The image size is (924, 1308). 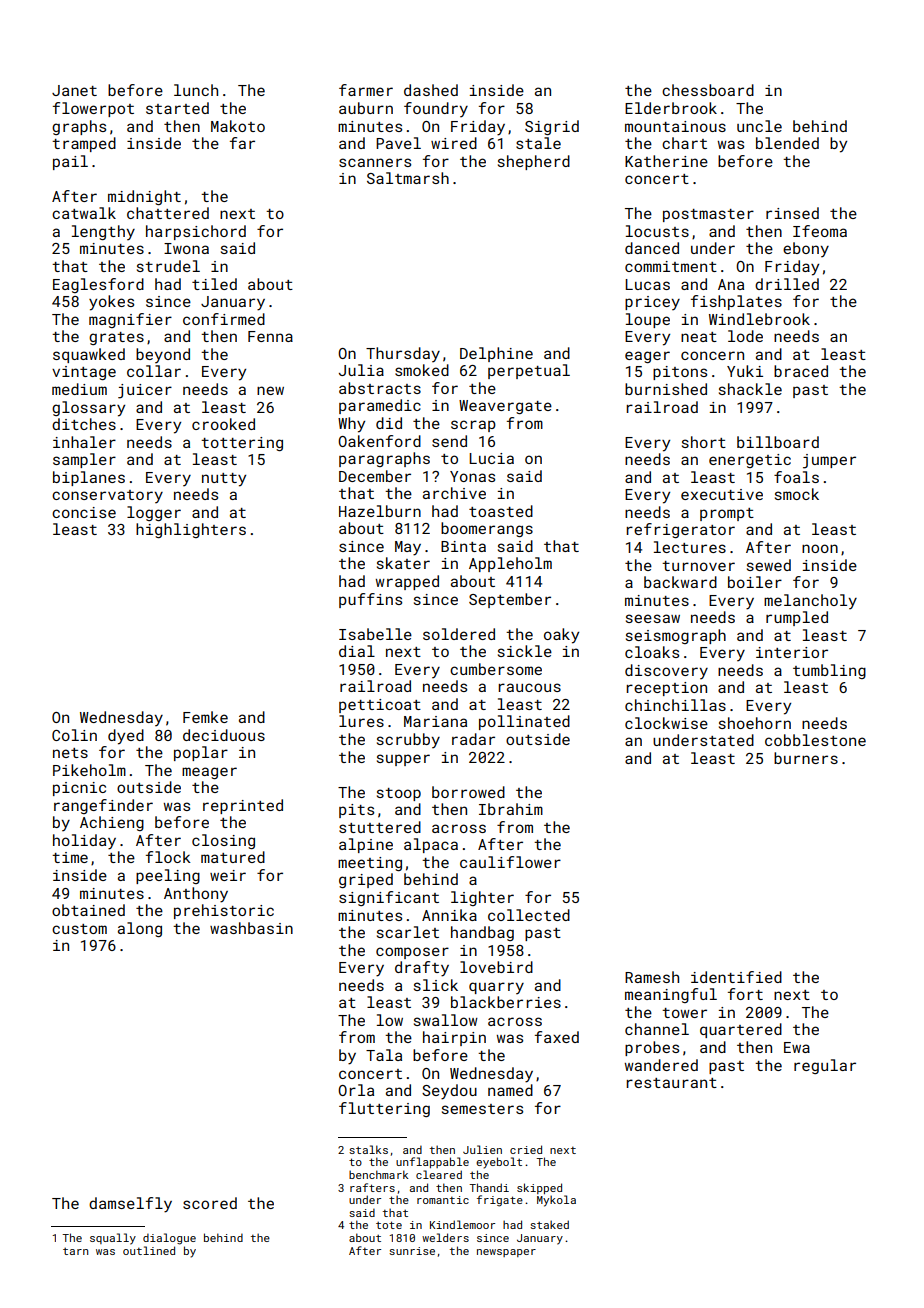 What do you see at coordinates (422, 969) in the screenshot?
I see `drafty` at bounding box center [422, 969].
